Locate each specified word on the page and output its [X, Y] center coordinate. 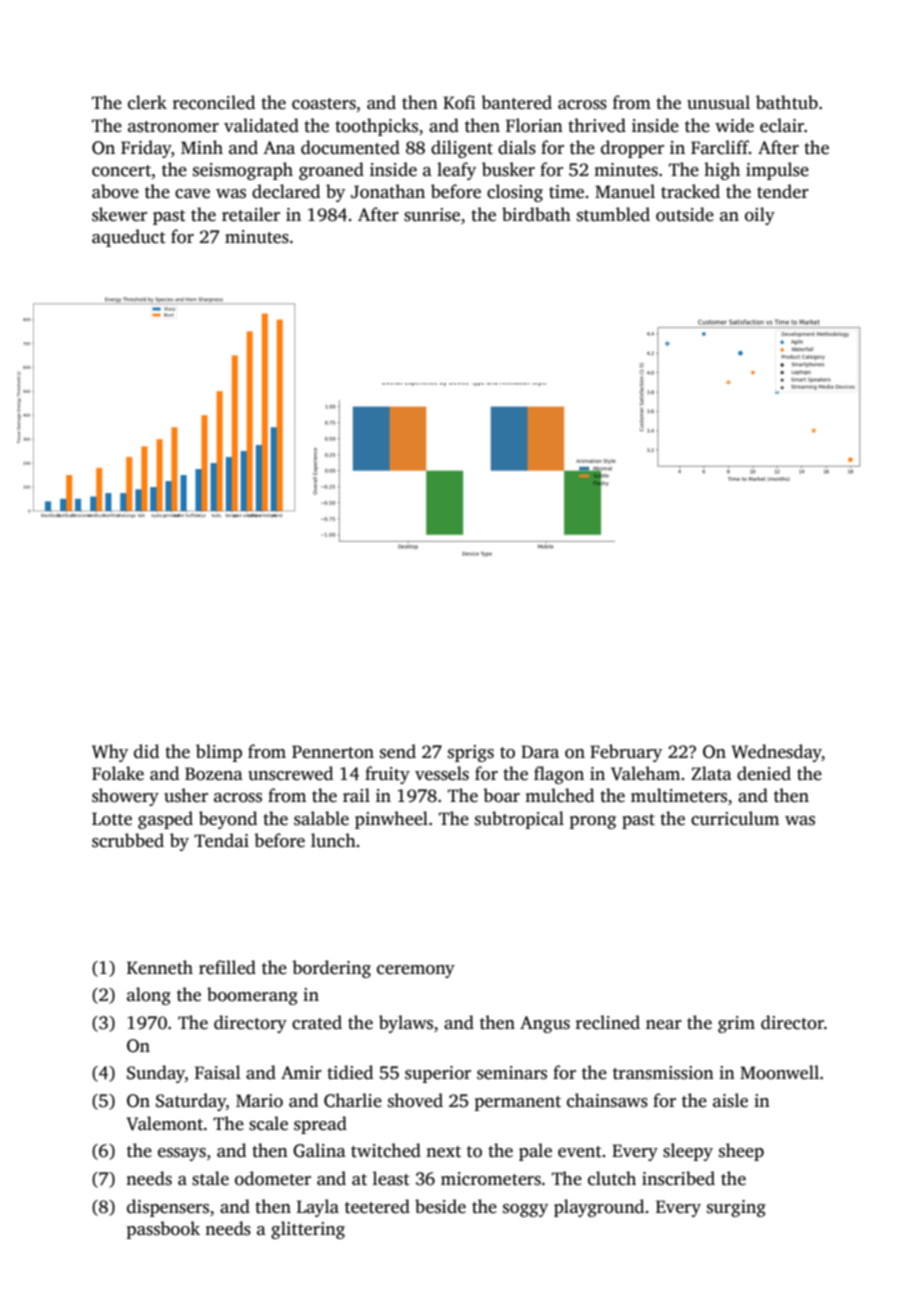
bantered [516, 102]
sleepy [688, 1152]
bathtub [787, 102]
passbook [163, 1230]
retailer [251, 214]
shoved [415, 1100]
